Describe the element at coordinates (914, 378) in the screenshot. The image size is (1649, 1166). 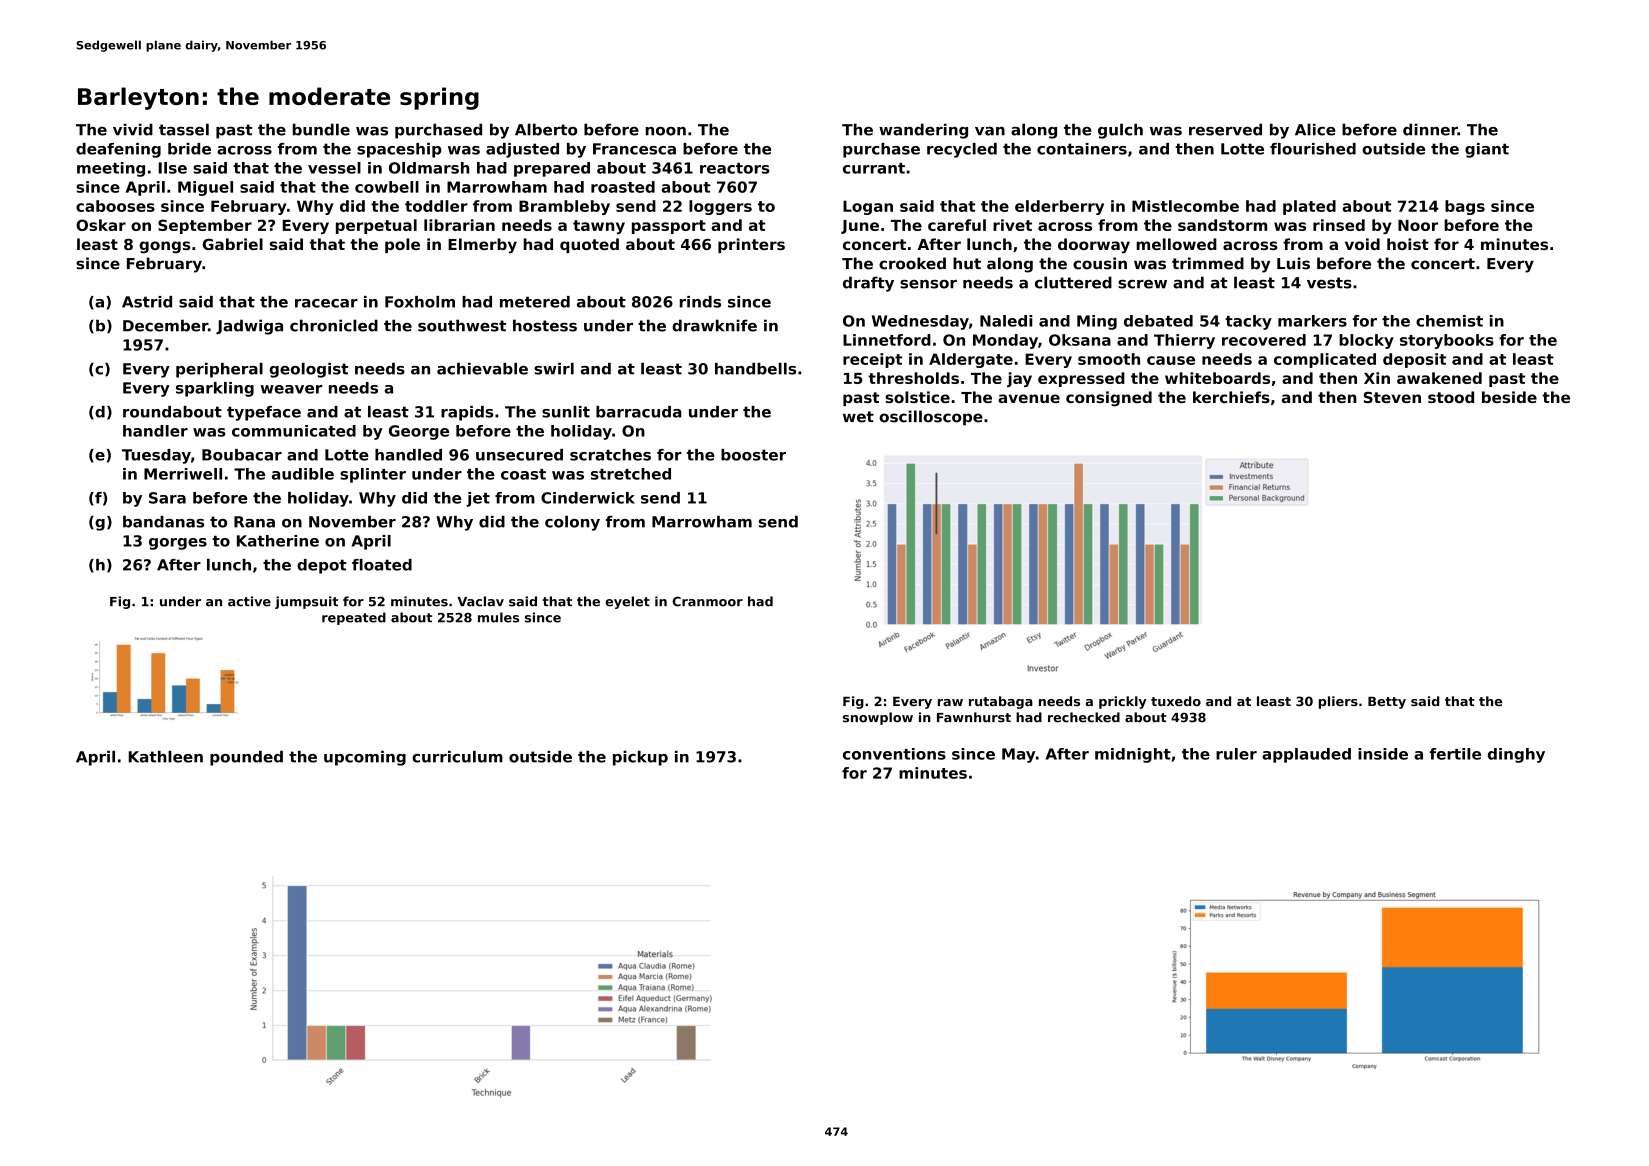
I see `thresholds` at that location.
